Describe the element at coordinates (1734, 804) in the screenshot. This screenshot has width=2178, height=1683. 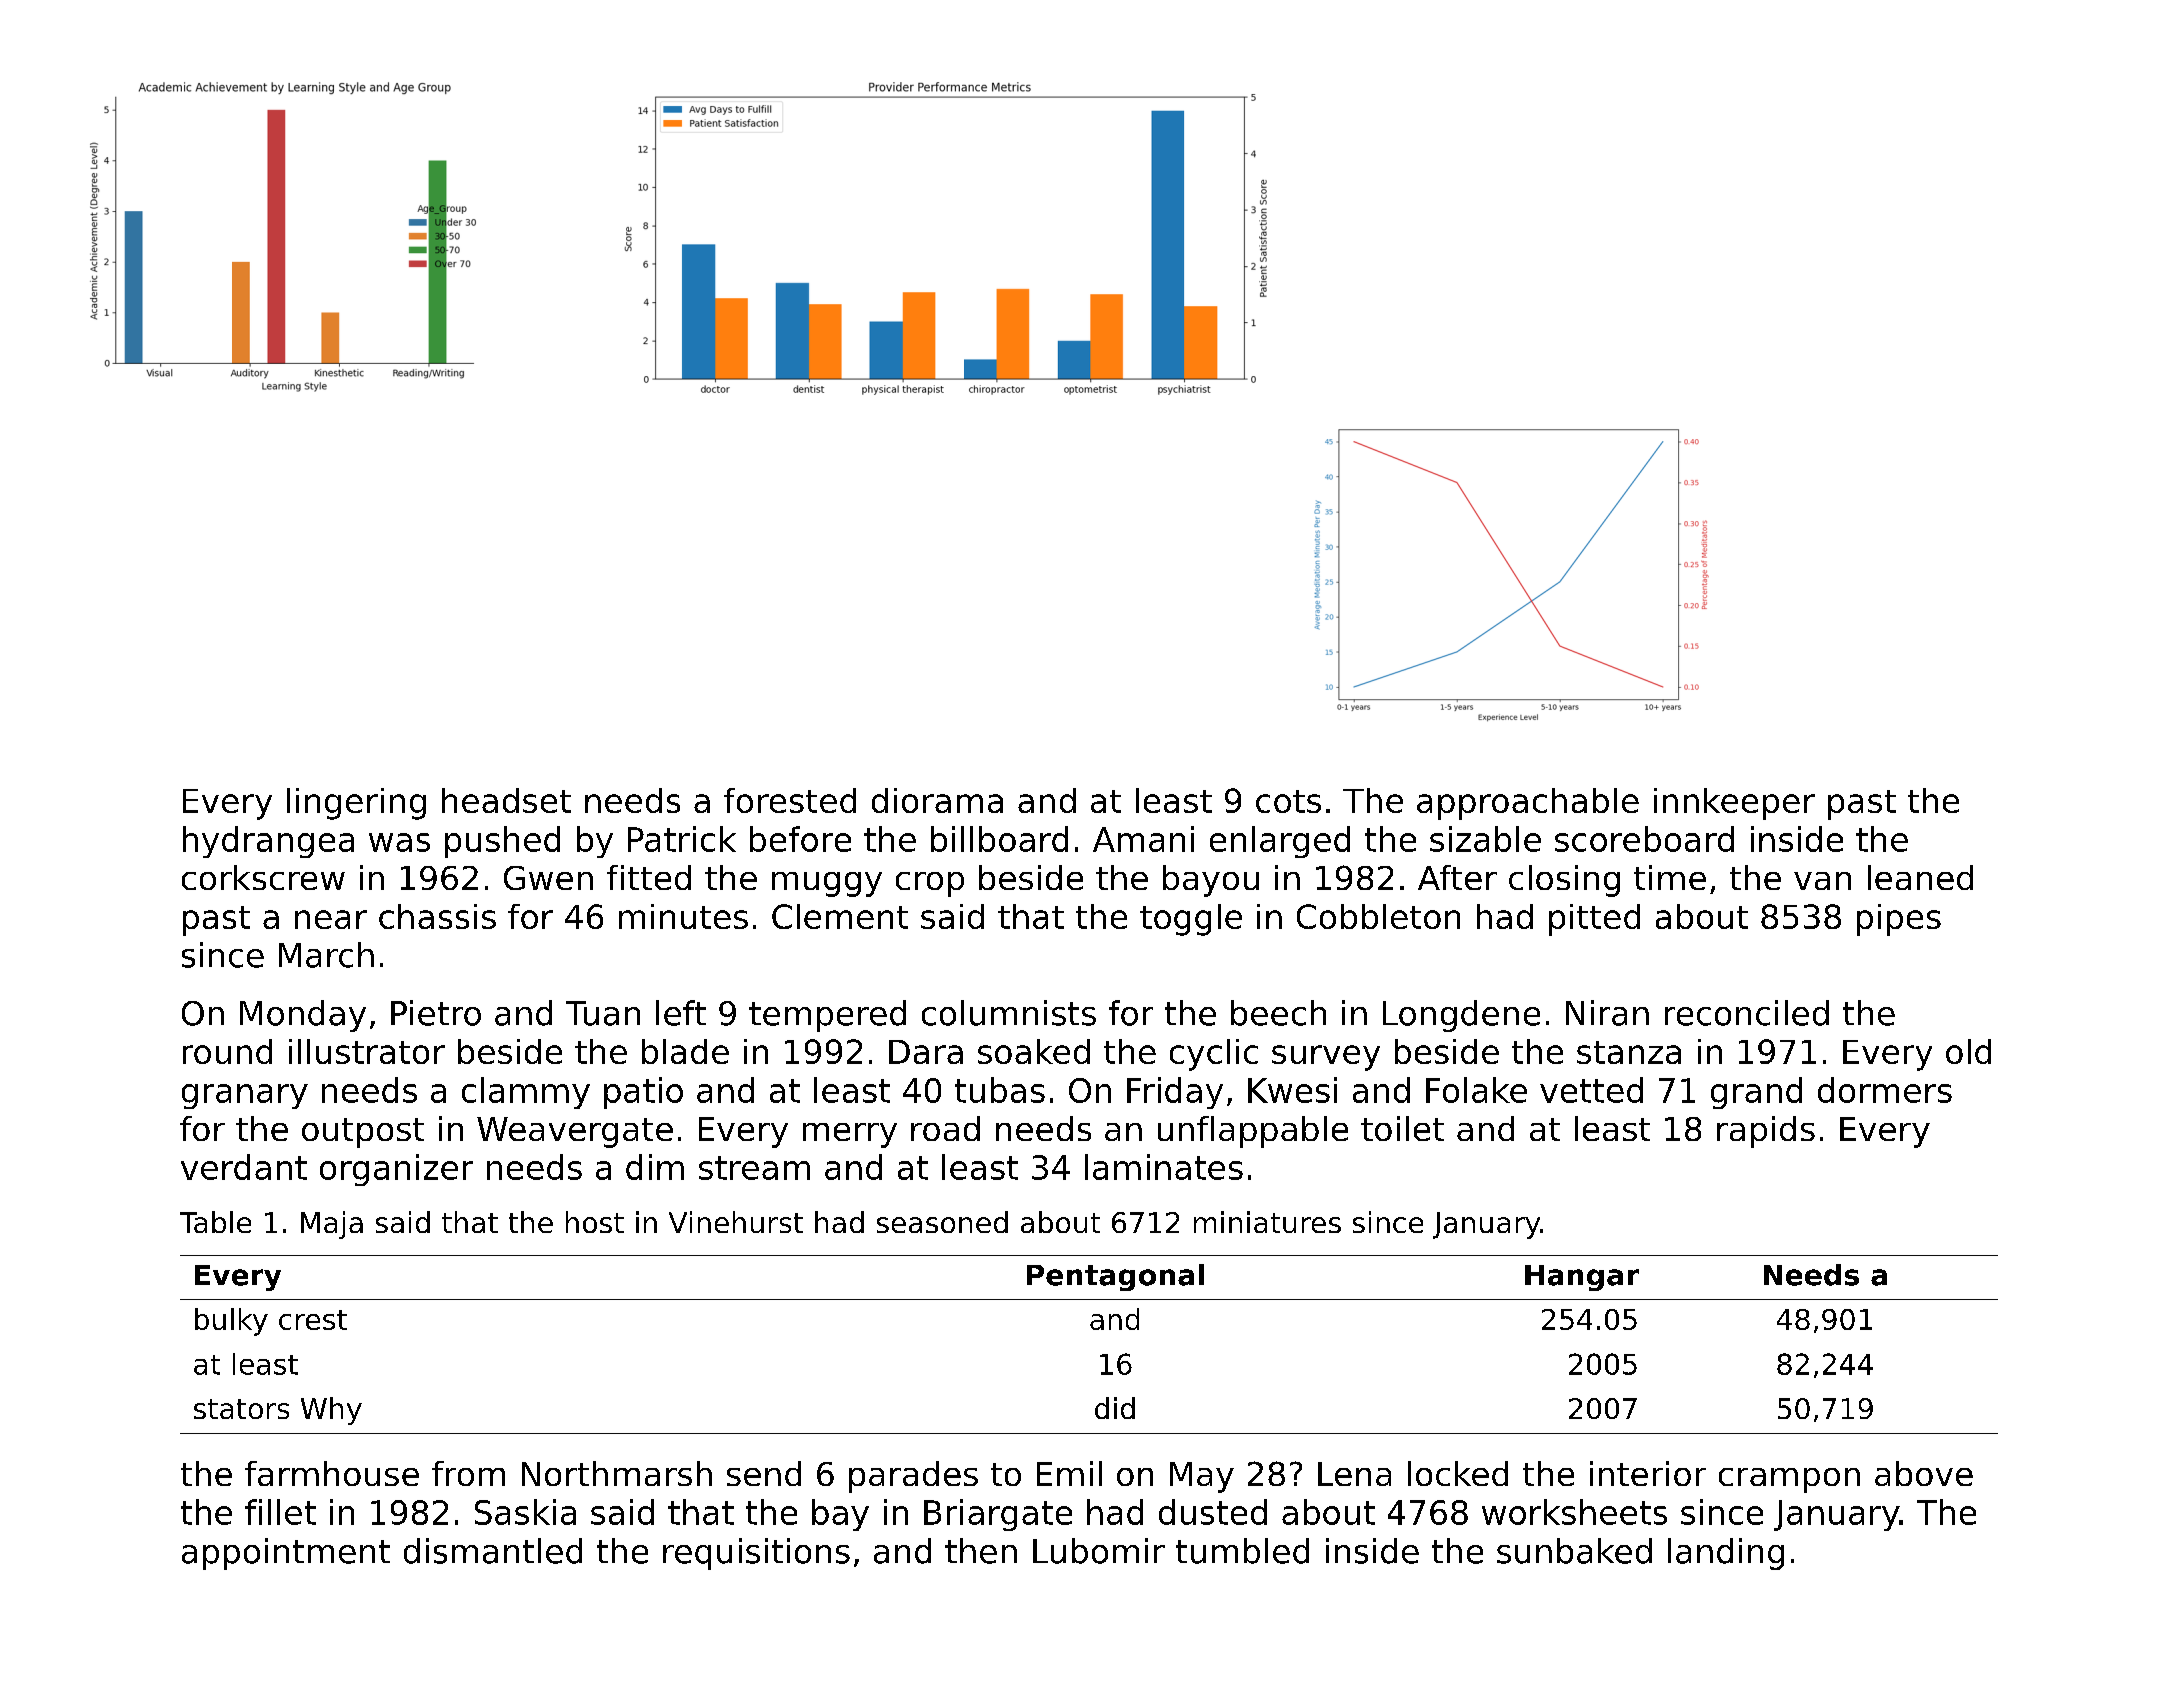
I see `innkeeper` at that location.
